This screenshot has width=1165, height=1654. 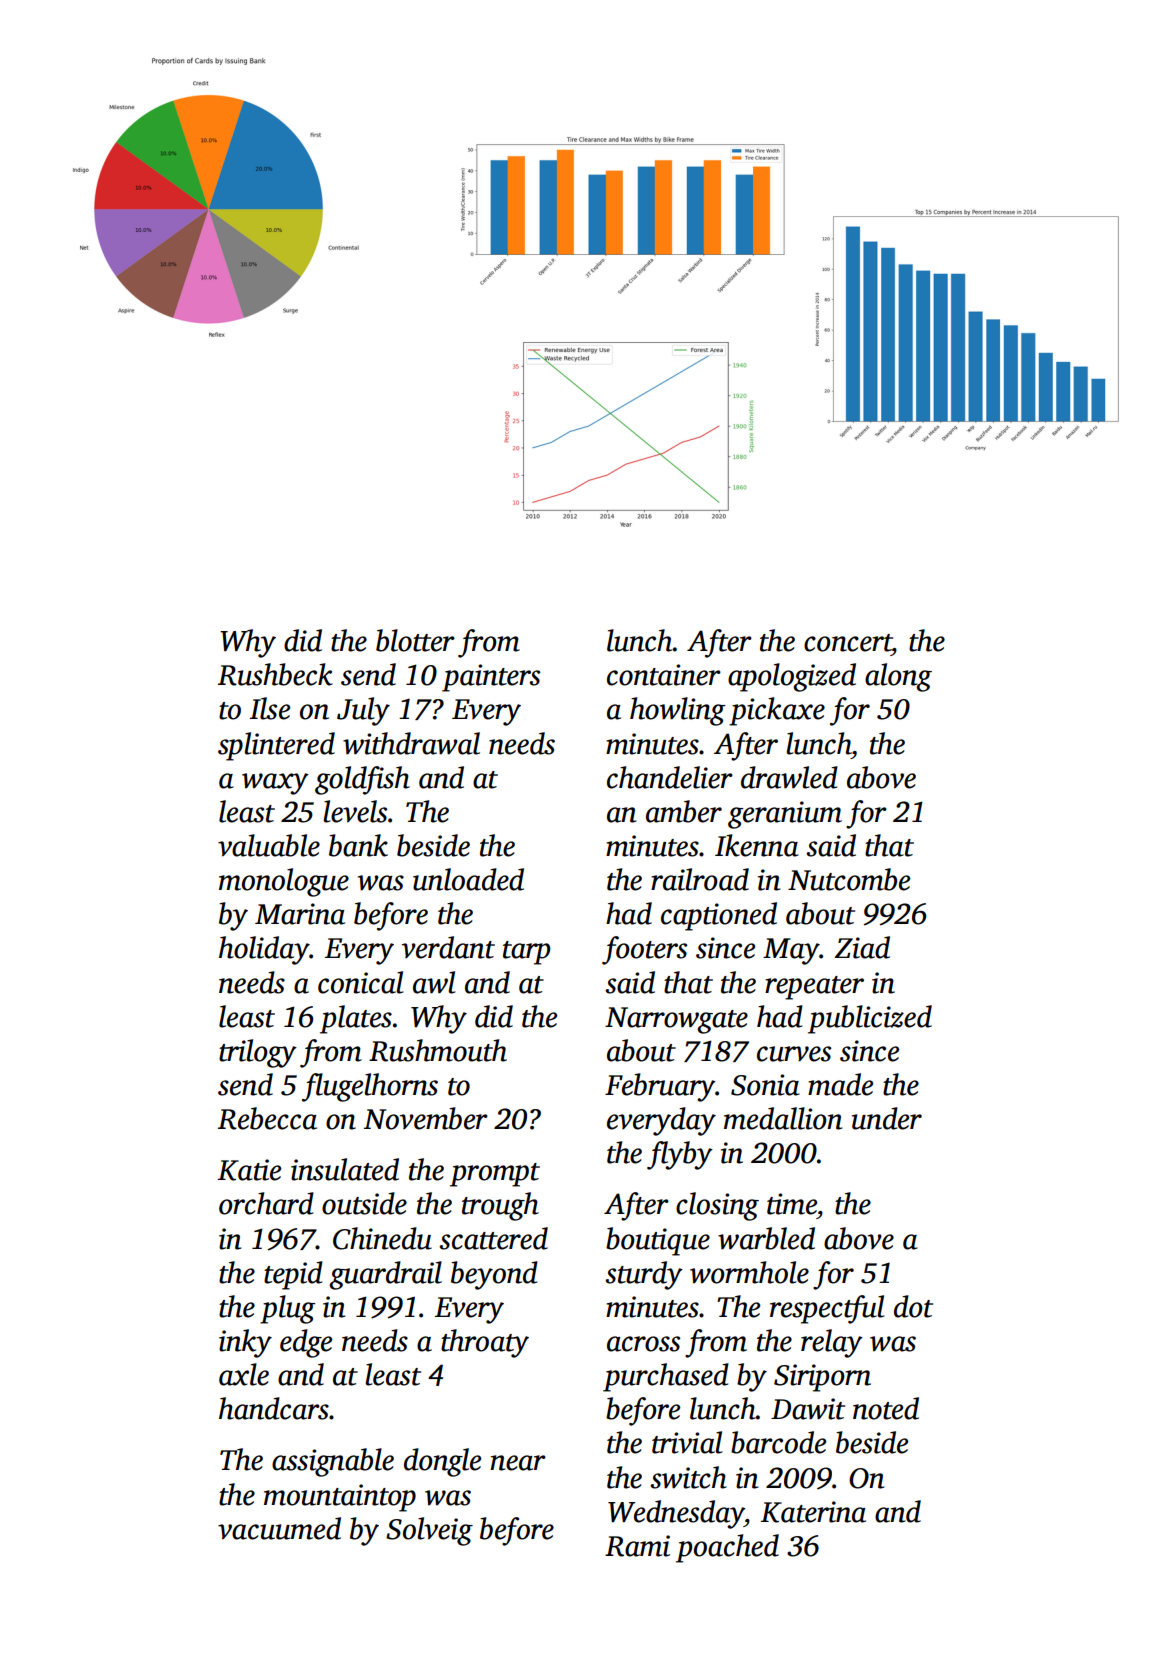 I want to click on near, so click(x=518, y=1463).
